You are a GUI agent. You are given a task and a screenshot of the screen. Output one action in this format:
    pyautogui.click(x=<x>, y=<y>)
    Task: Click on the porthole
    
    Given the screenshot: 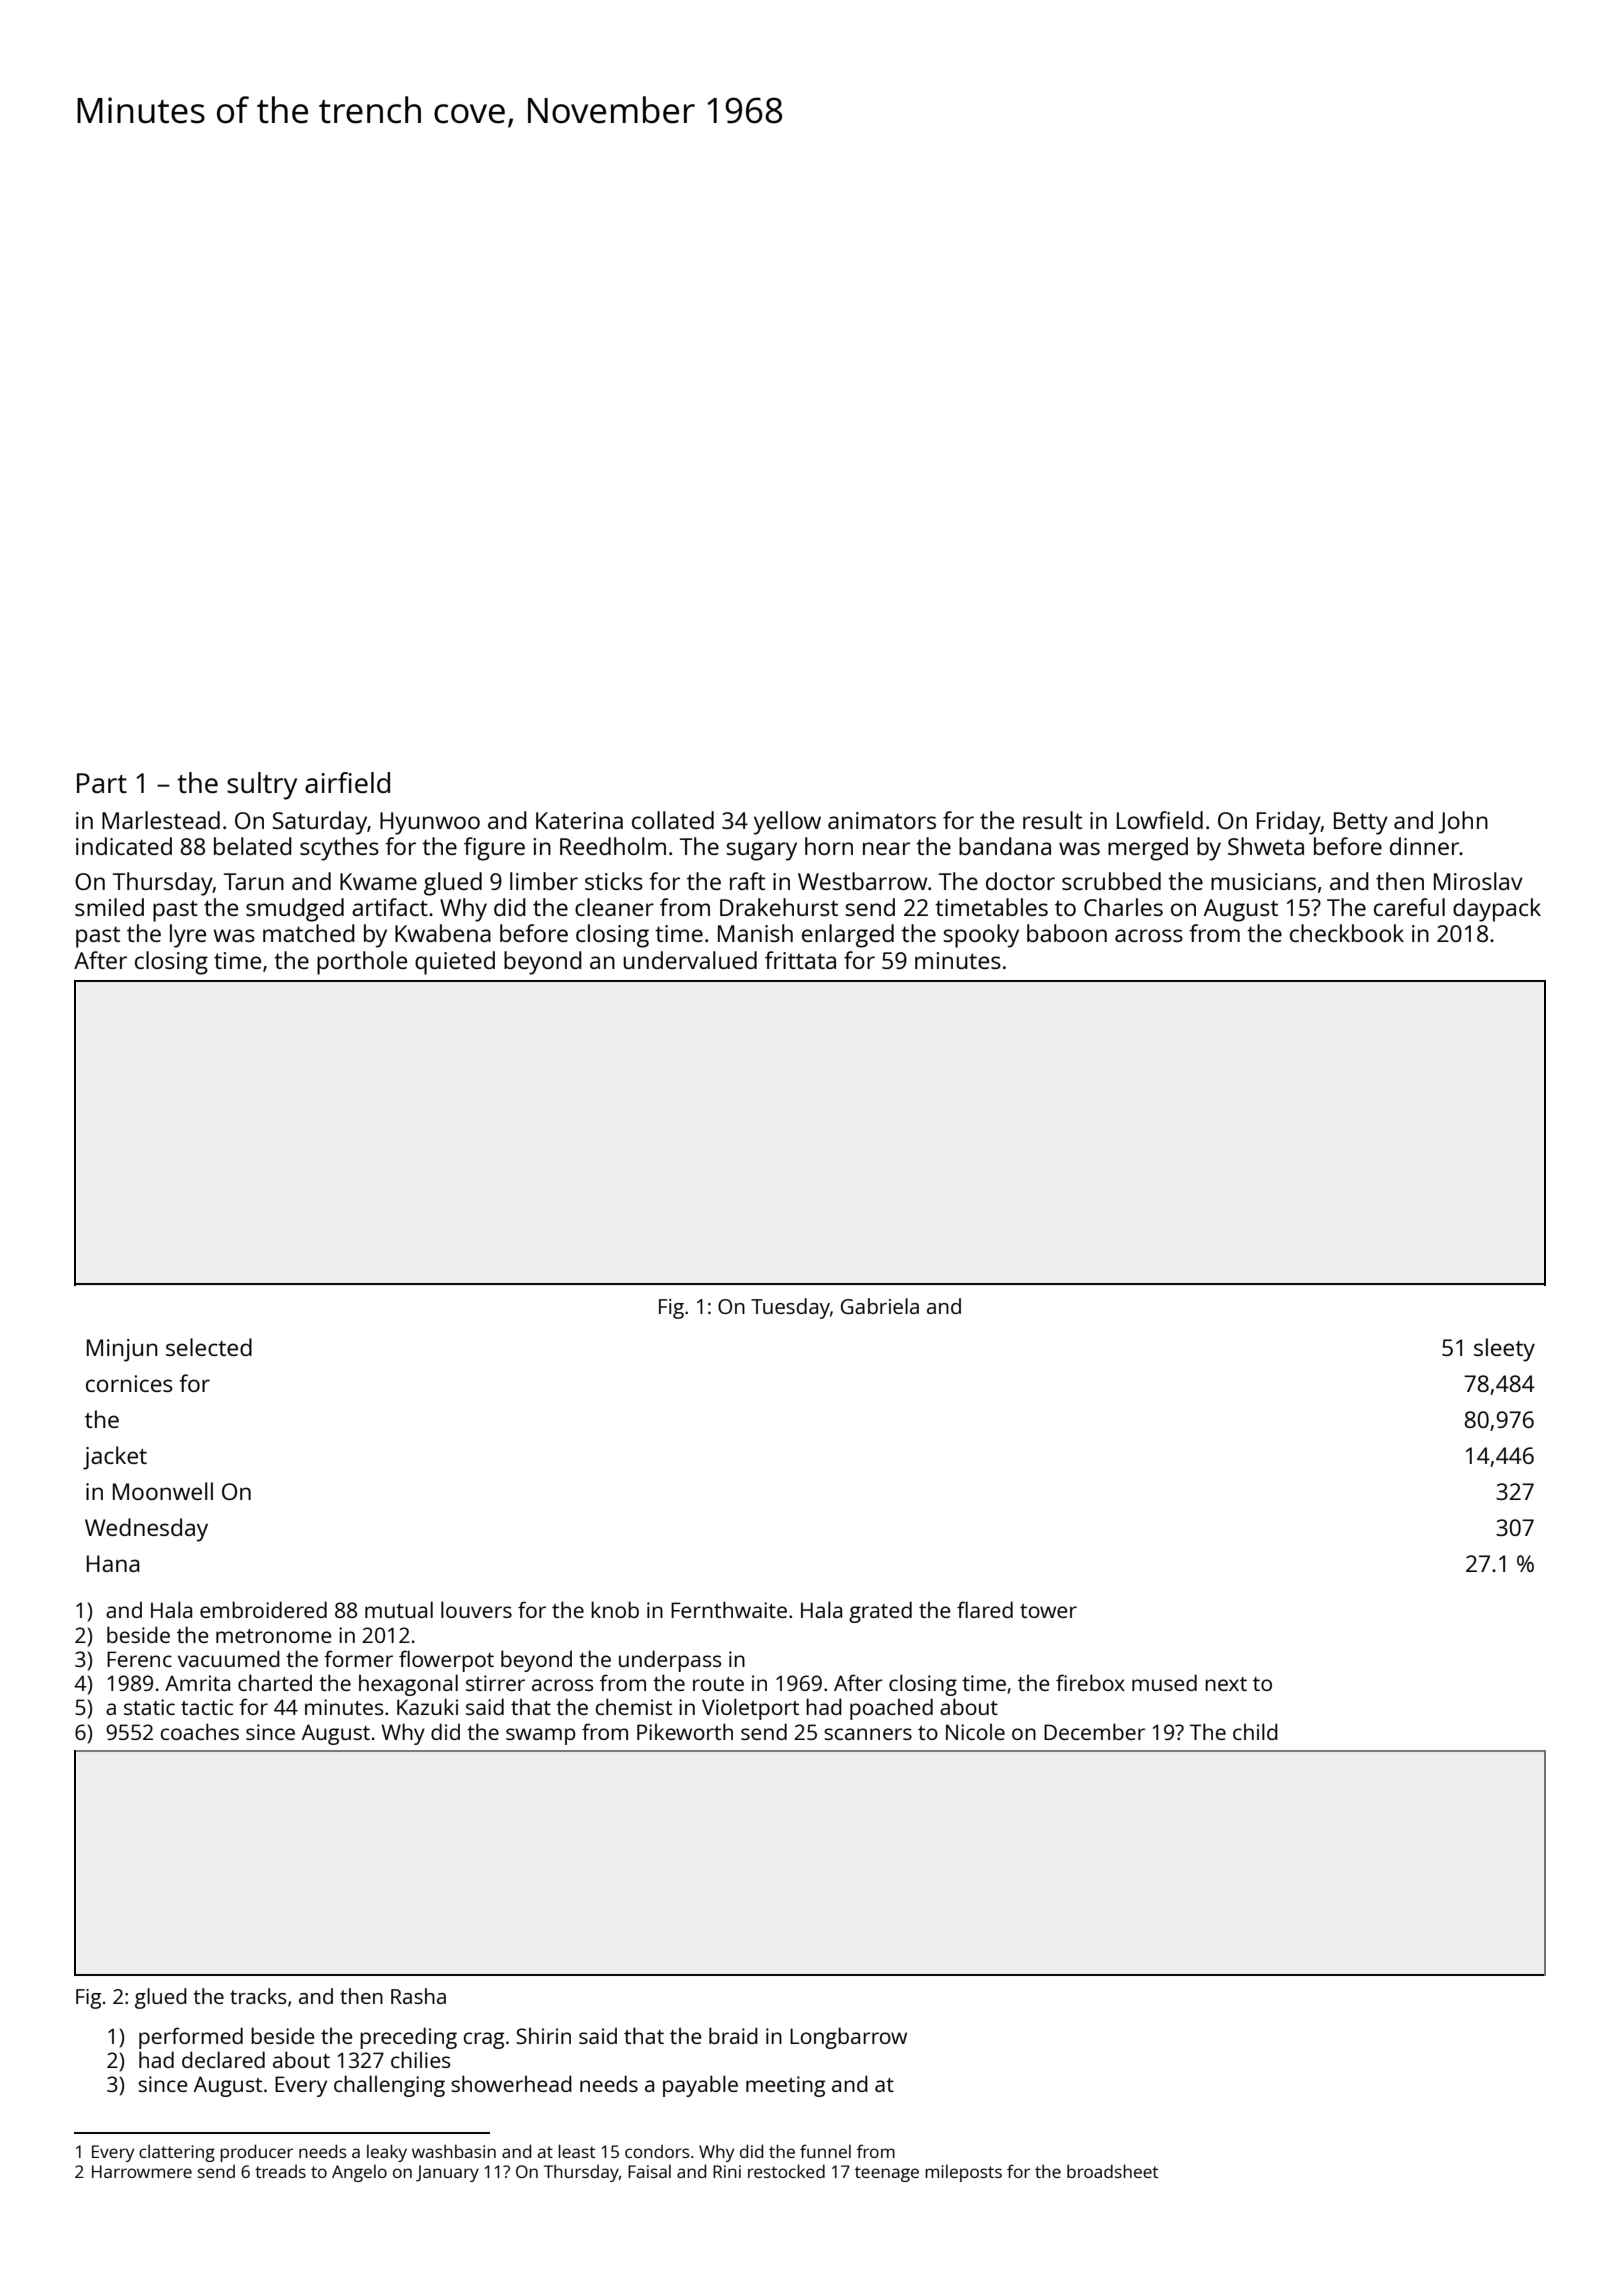 What is the action you would take?
    pyautogui.click(x=362, y=963)
